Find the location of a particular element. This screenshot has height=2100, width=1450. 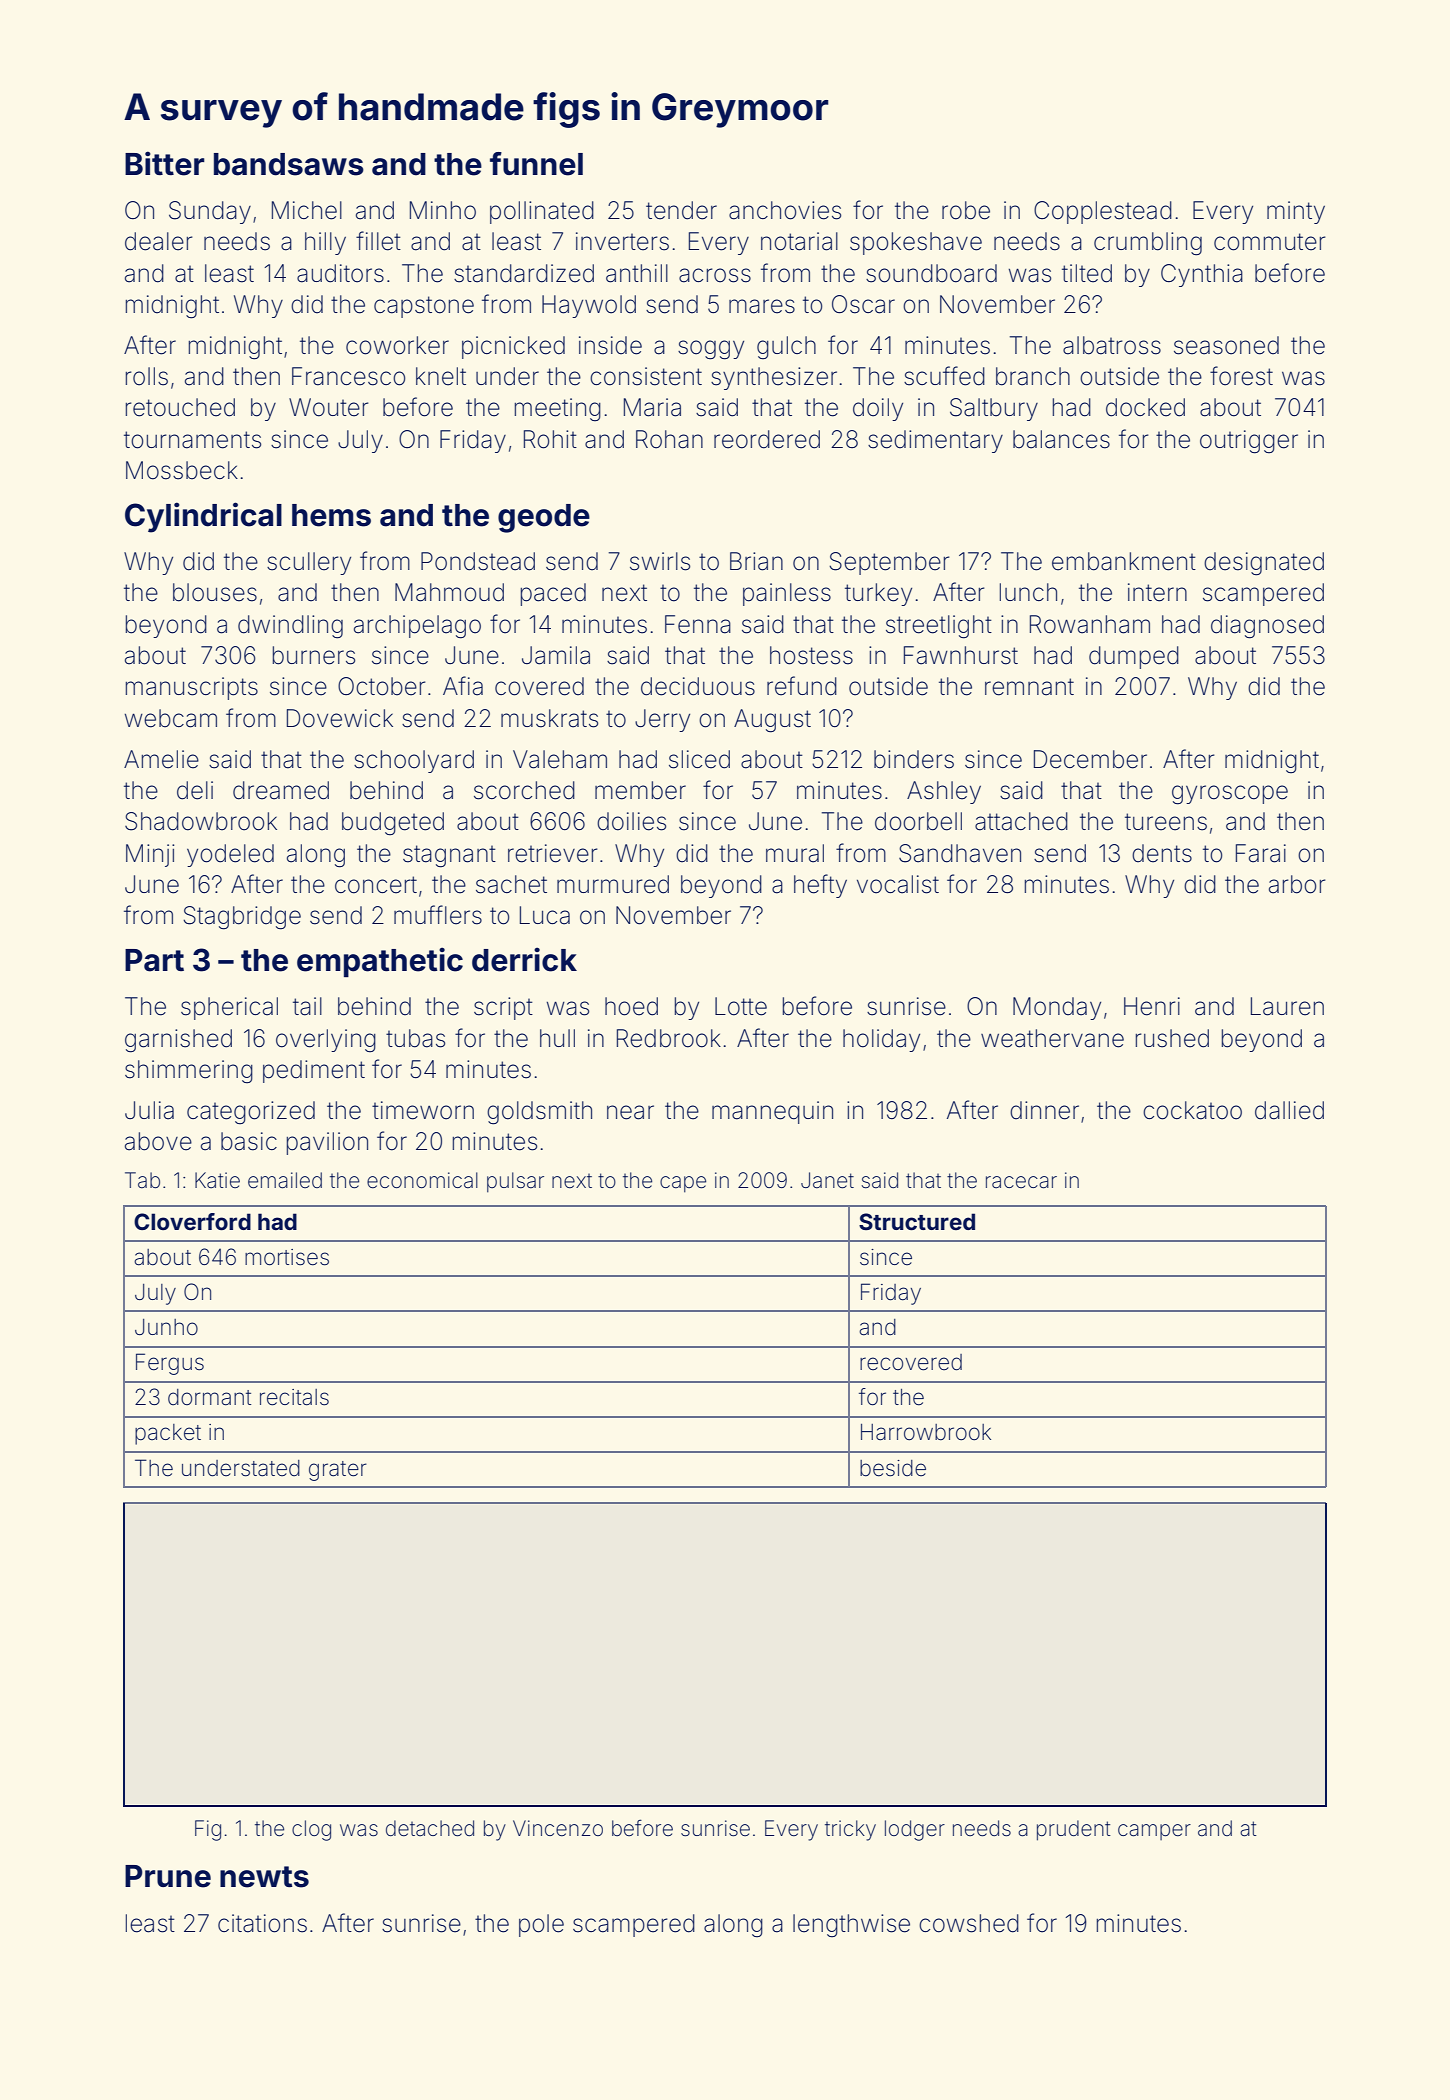

Pondstead is located at coordinates (478, 561).
